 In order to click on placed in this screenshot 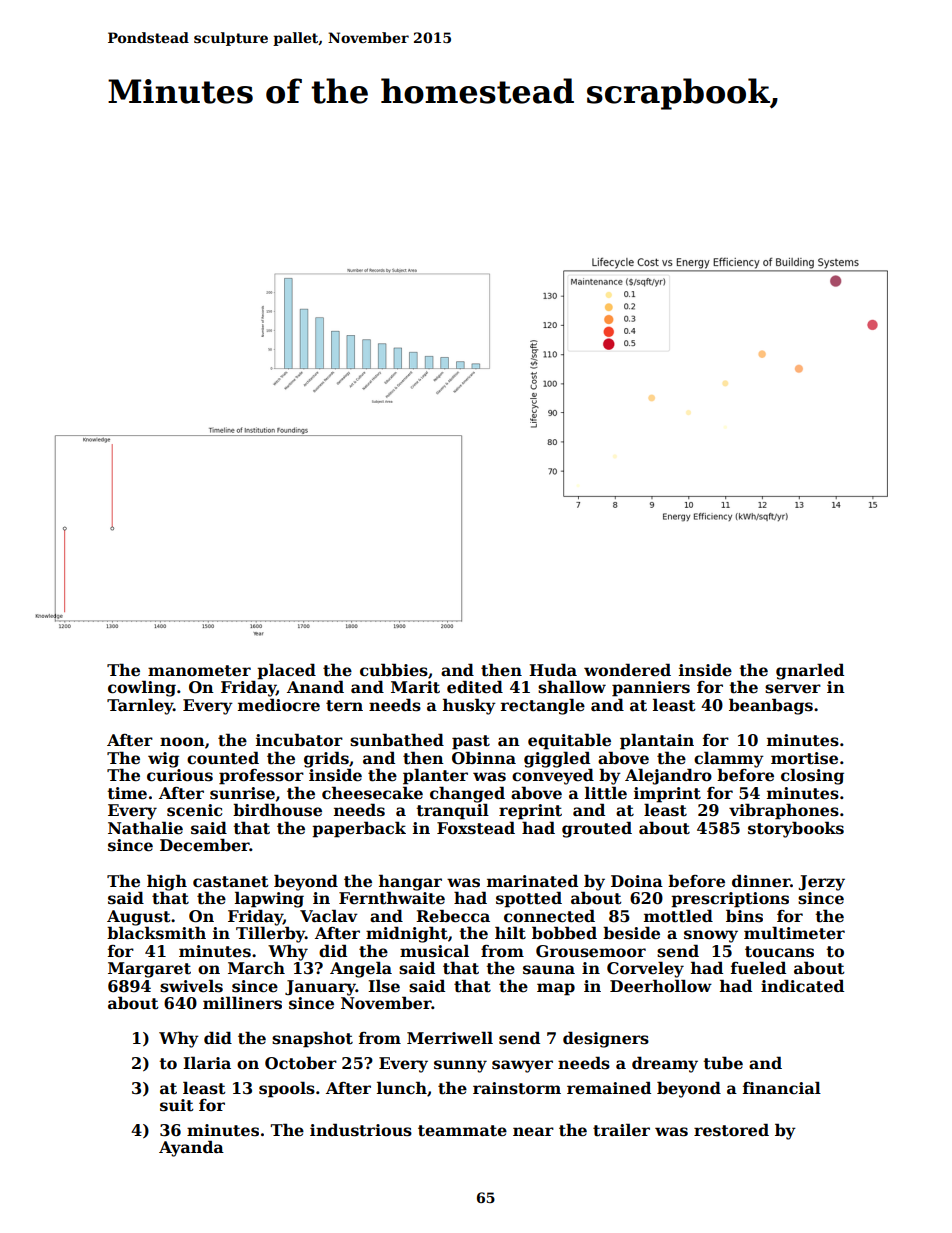, I will do `click(286, 671)`.
